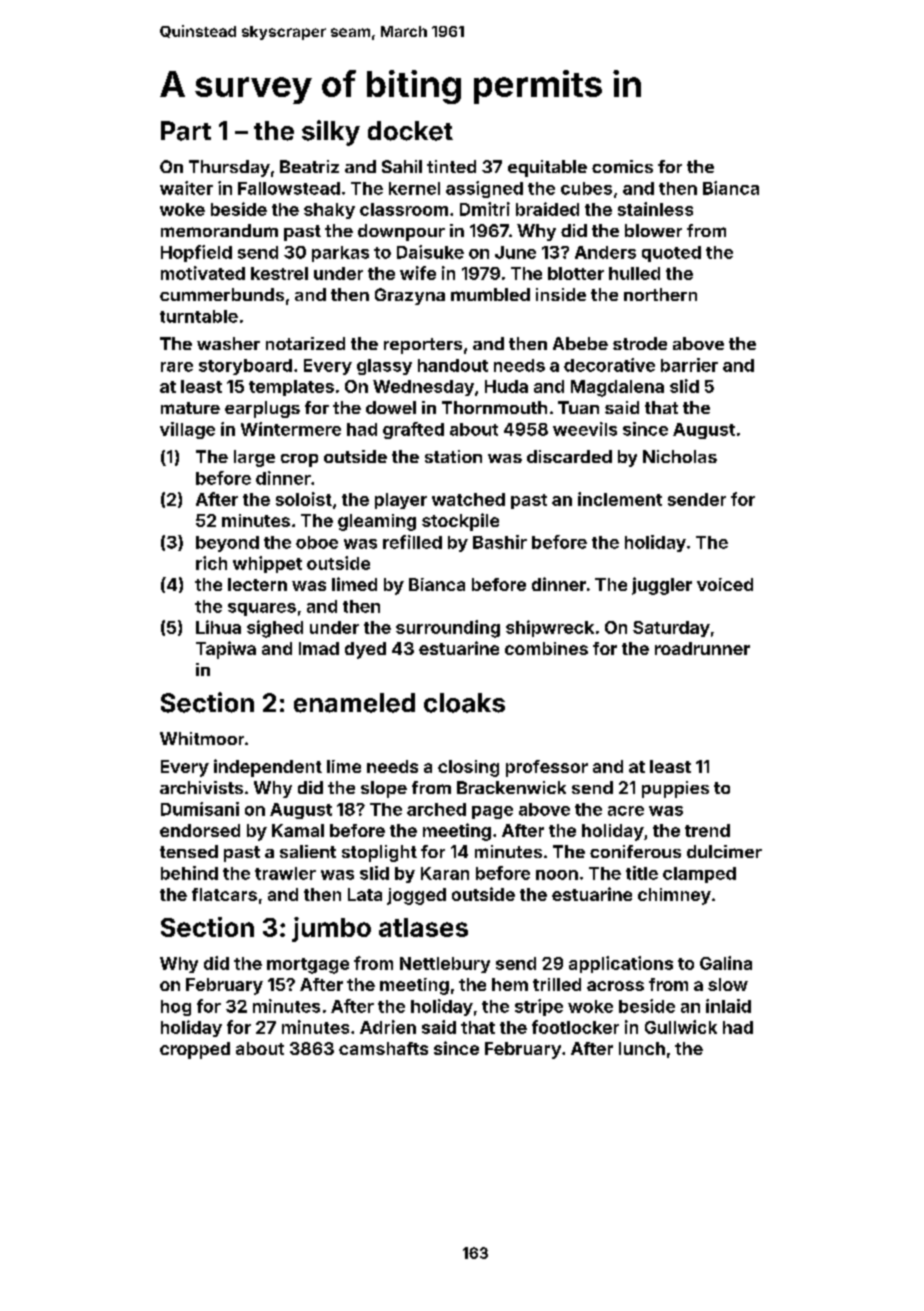  Describe the element at coordinates (500, 542) in the document. I see `Bashir` at that location.
